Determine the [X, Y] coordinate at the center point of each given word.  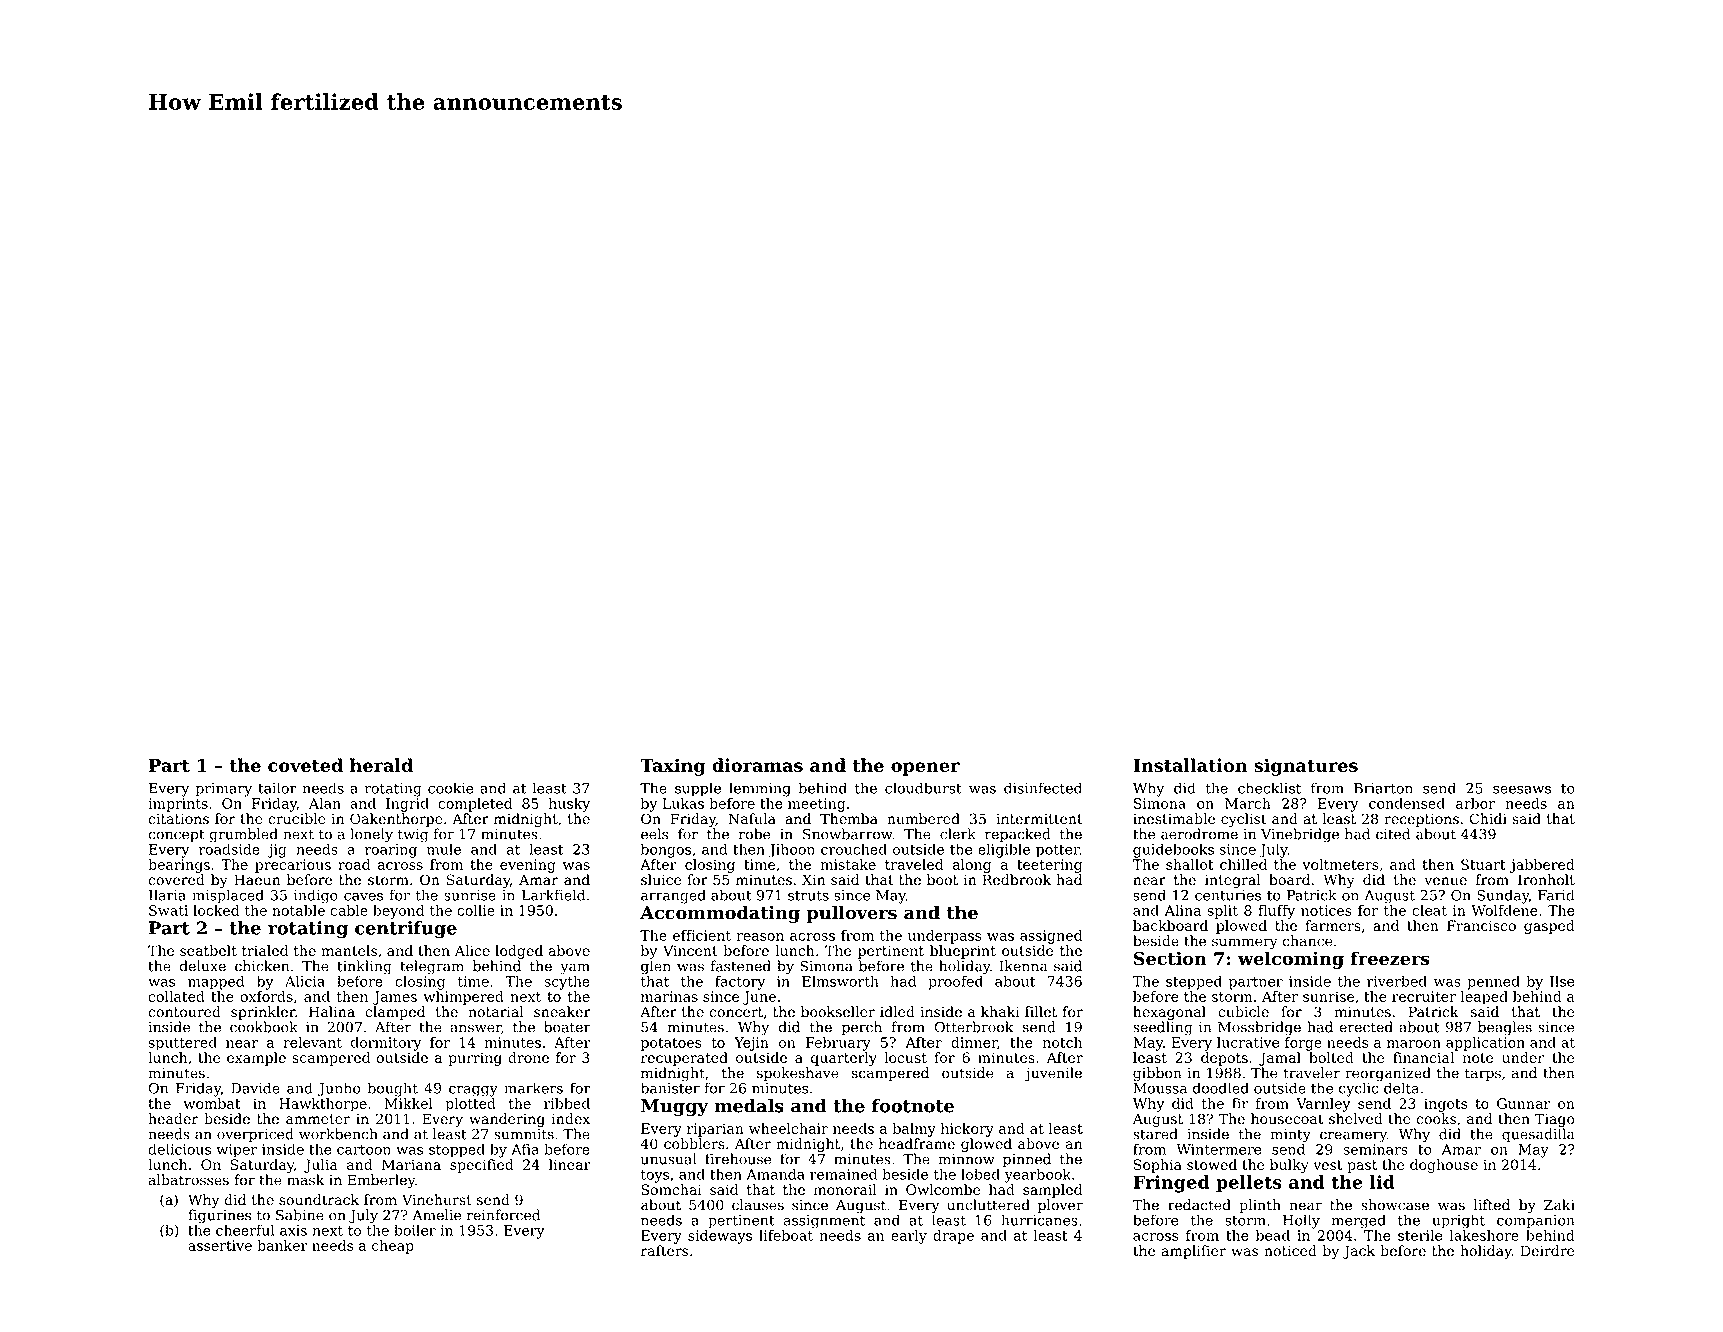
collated [176, 996]
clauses [758, 1205]
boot [942, 880]
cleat [1429, 910]
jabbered [1542, 866]
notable [298, 910]
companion [1535, 1222]
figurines [219, 1216]
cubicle [1243, 1012]
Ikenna [1024, 966]
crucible [297, 819]
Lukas [683, 803]
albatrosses [188, 1180]
